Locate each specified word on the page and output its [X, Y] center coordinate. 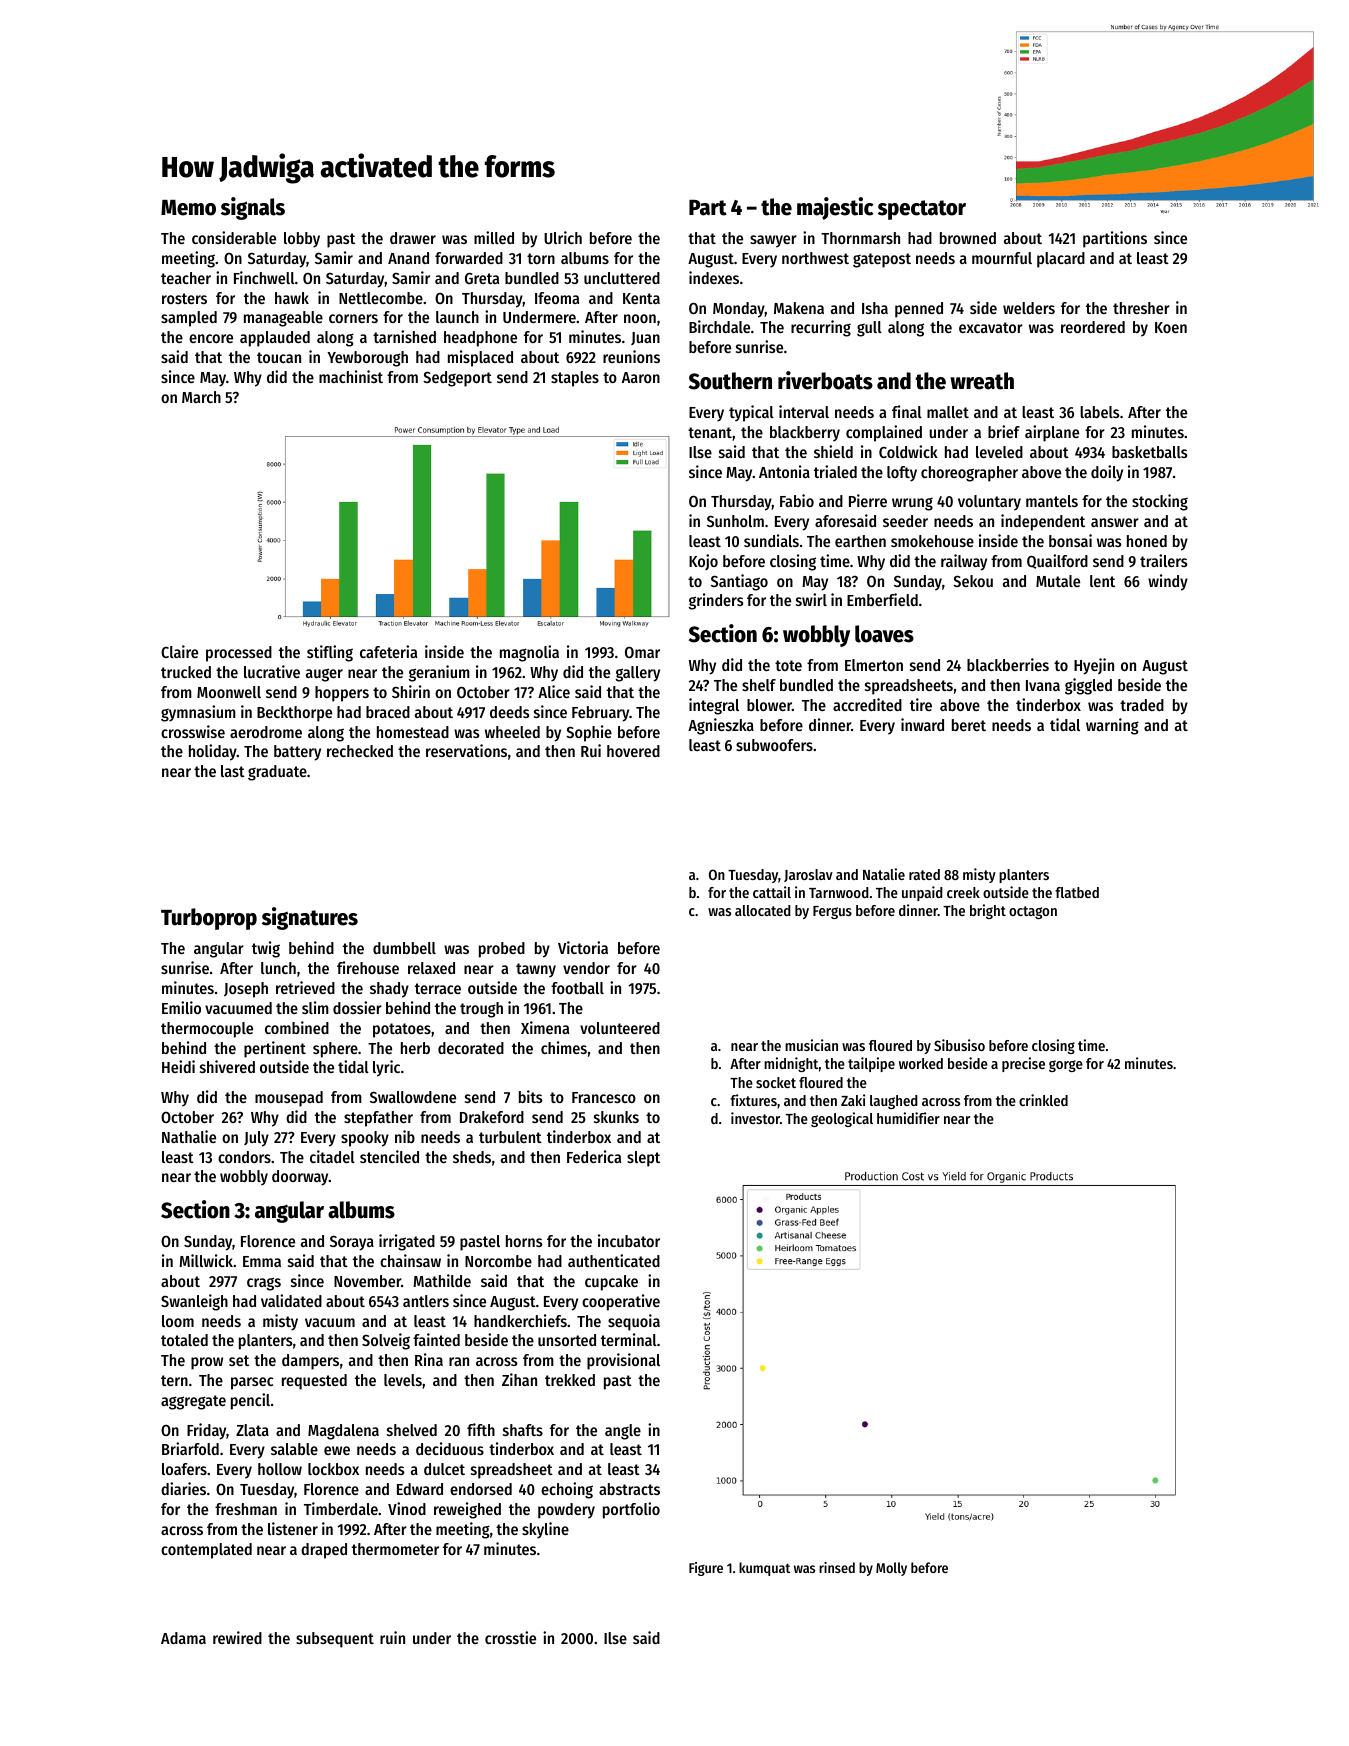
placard [1061, 260]
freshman [246, 1509]
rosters [184, 298]
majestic [835, 208]
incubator [629, 1240]
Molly [891, 1569]
